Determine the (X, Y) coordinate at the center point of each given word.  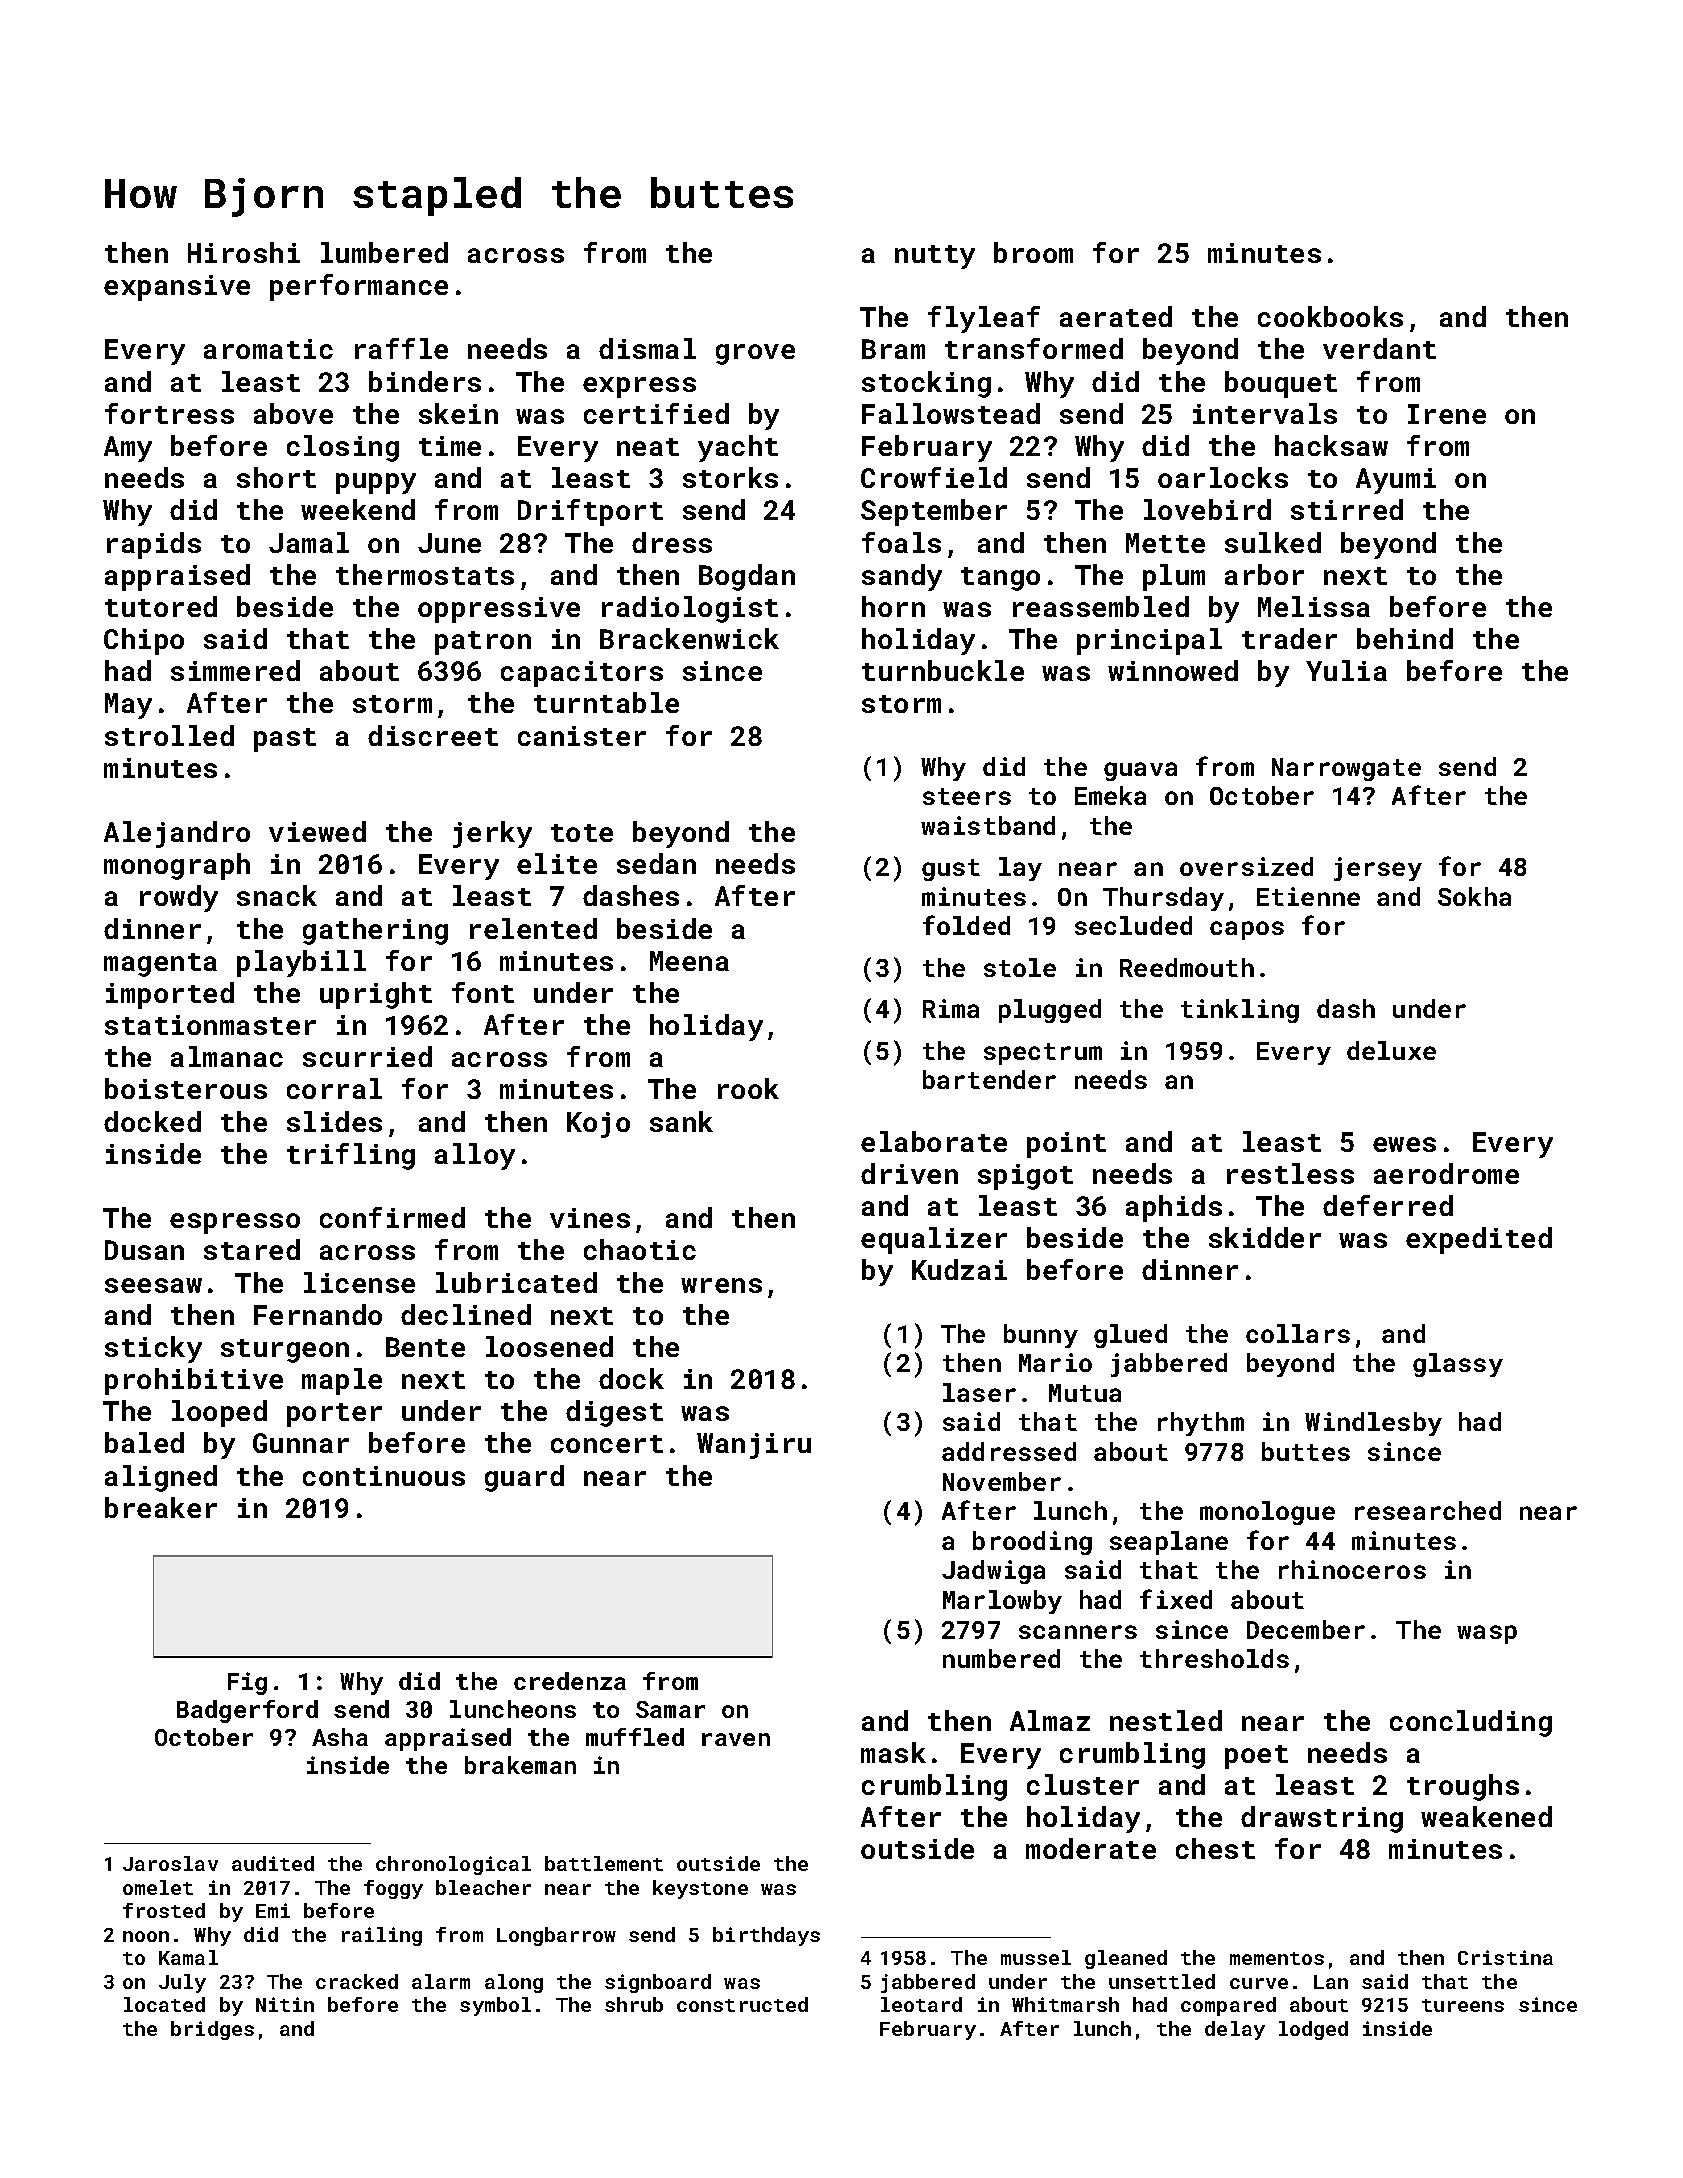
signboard (658, 1983)
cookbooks (1330, 316)
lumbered (384, 252)
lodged (1313, 2030)
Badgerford (247, 1711)
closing (343, 448)
